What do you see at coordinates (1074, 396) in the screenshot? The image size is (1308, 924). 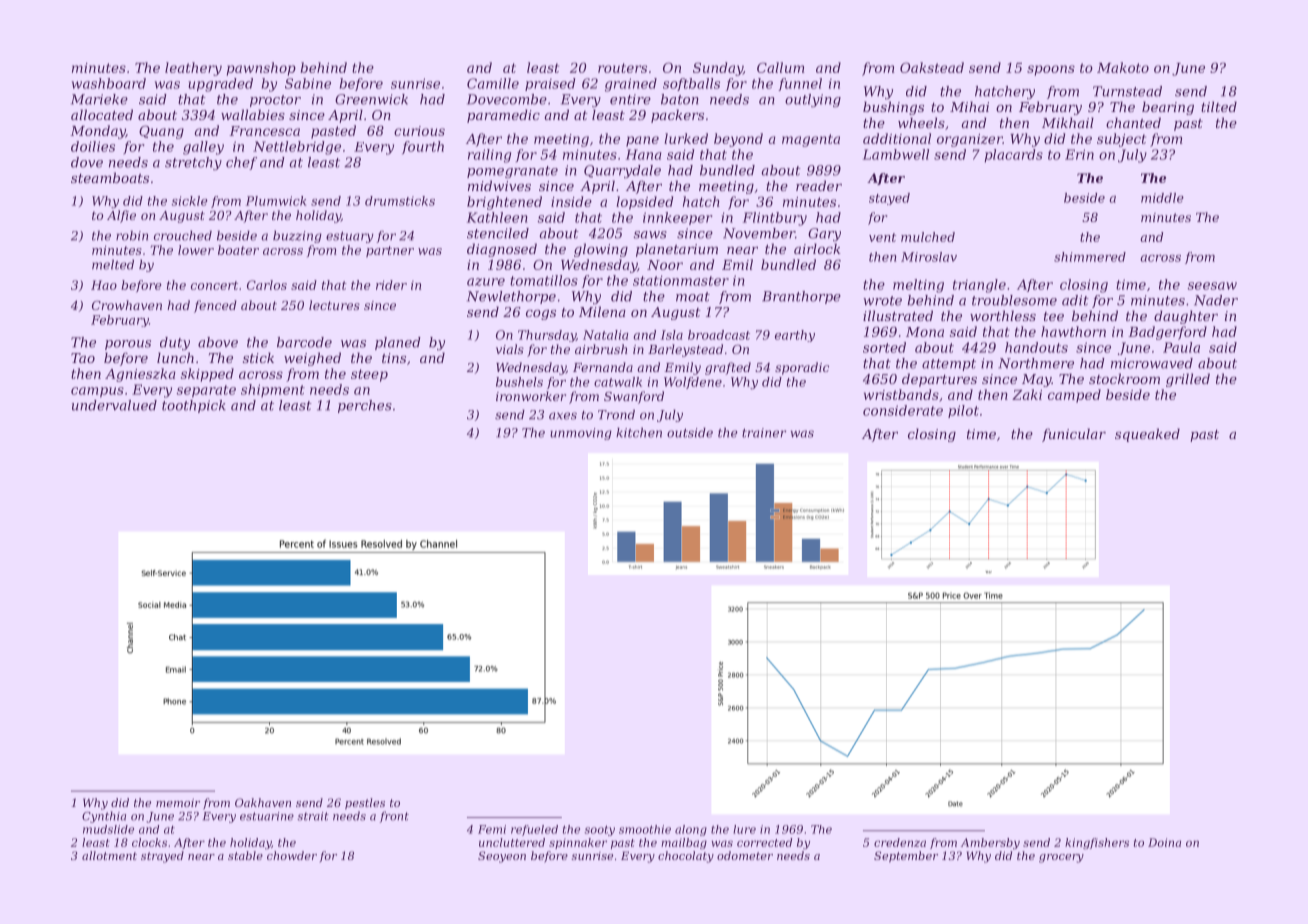 I see `camped` at bounding box center [1074, 396].
